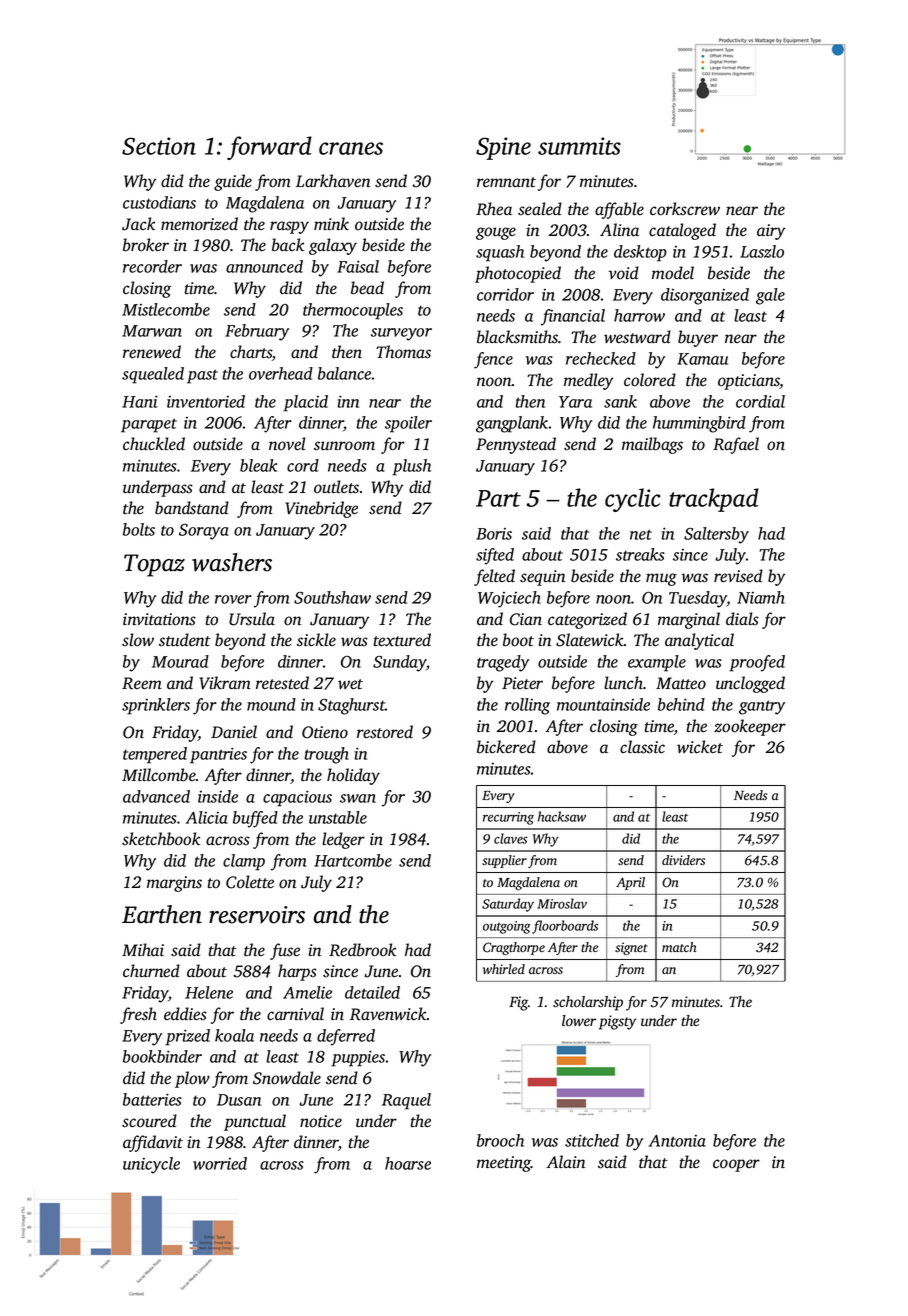  What do you see at coordinates (579, 146) in the screenshot?
I see `summits` at bounding box center [579, 146].
